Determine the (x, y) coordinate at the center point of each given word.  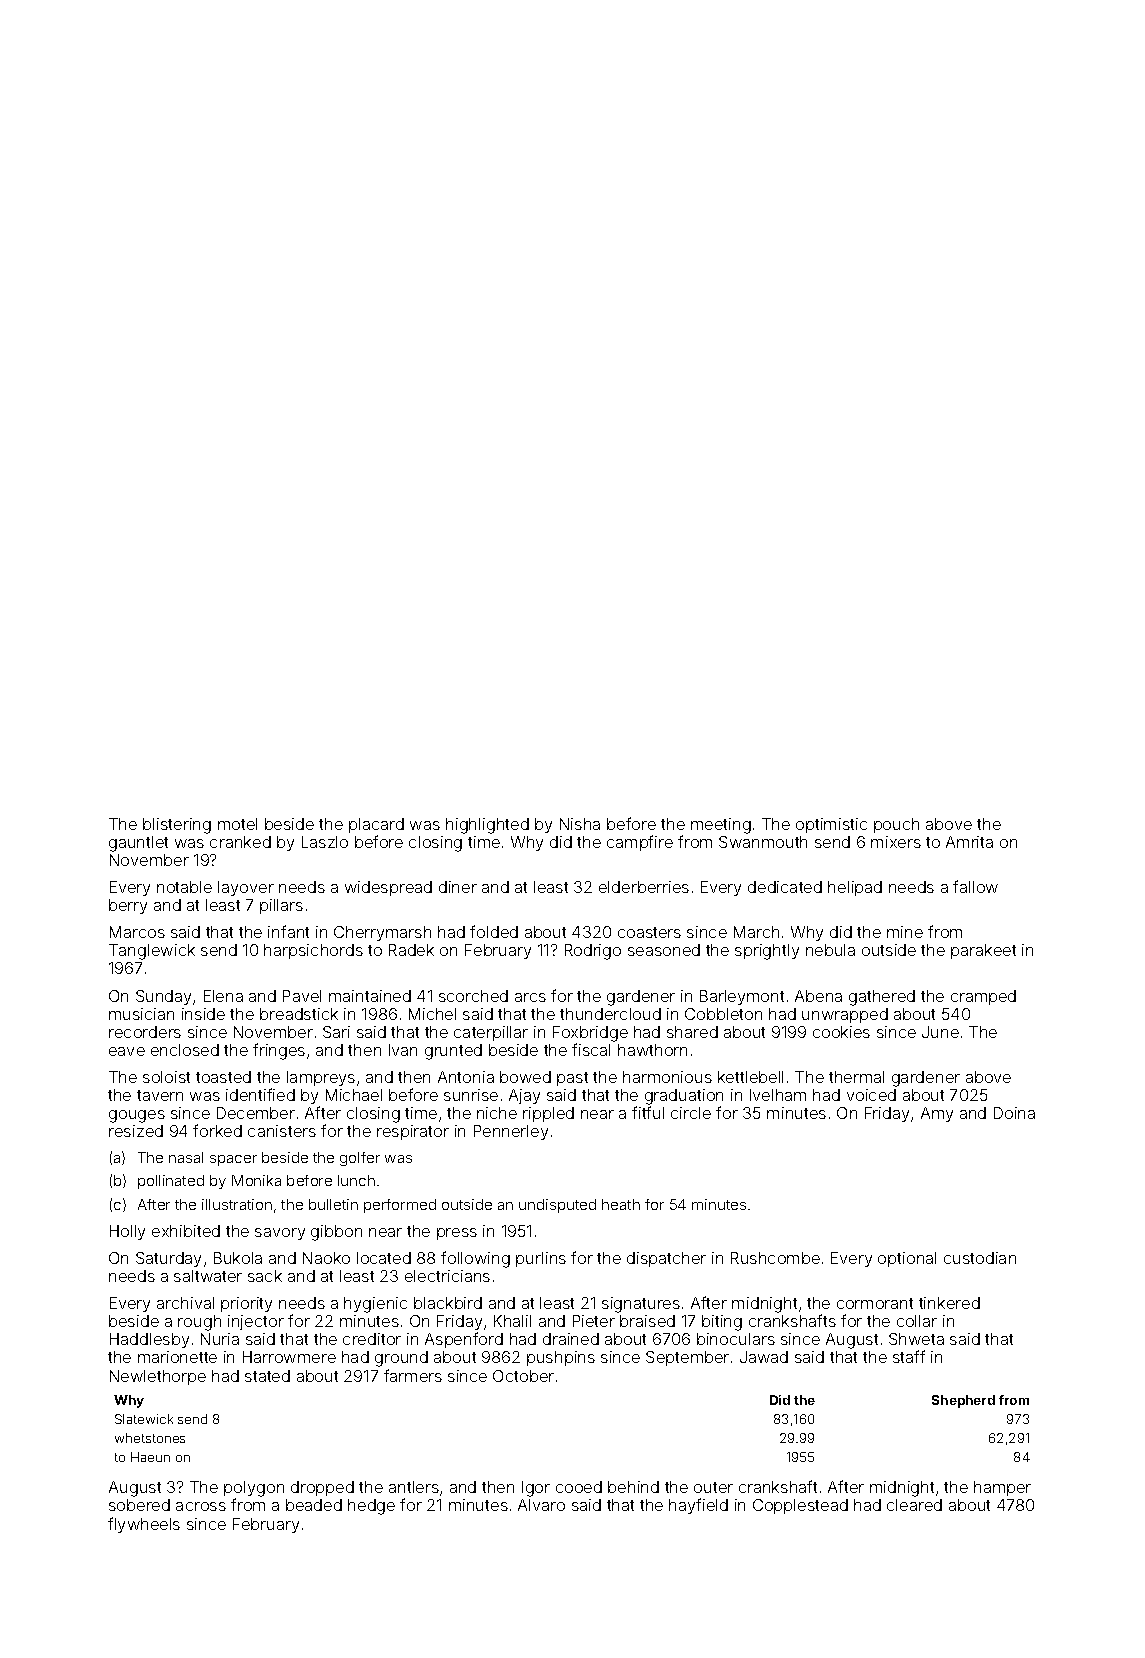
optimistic (831, 825)
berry (128, 906)
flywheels (144, 1525)
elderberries (644, 887)
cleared (914, 1505)
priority (246, 1304)
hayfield (698, 1506)
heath (621, 1204)
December (256, 1113)
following (475, 1259)
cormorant (875, 1303)
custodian (980, 1258)
